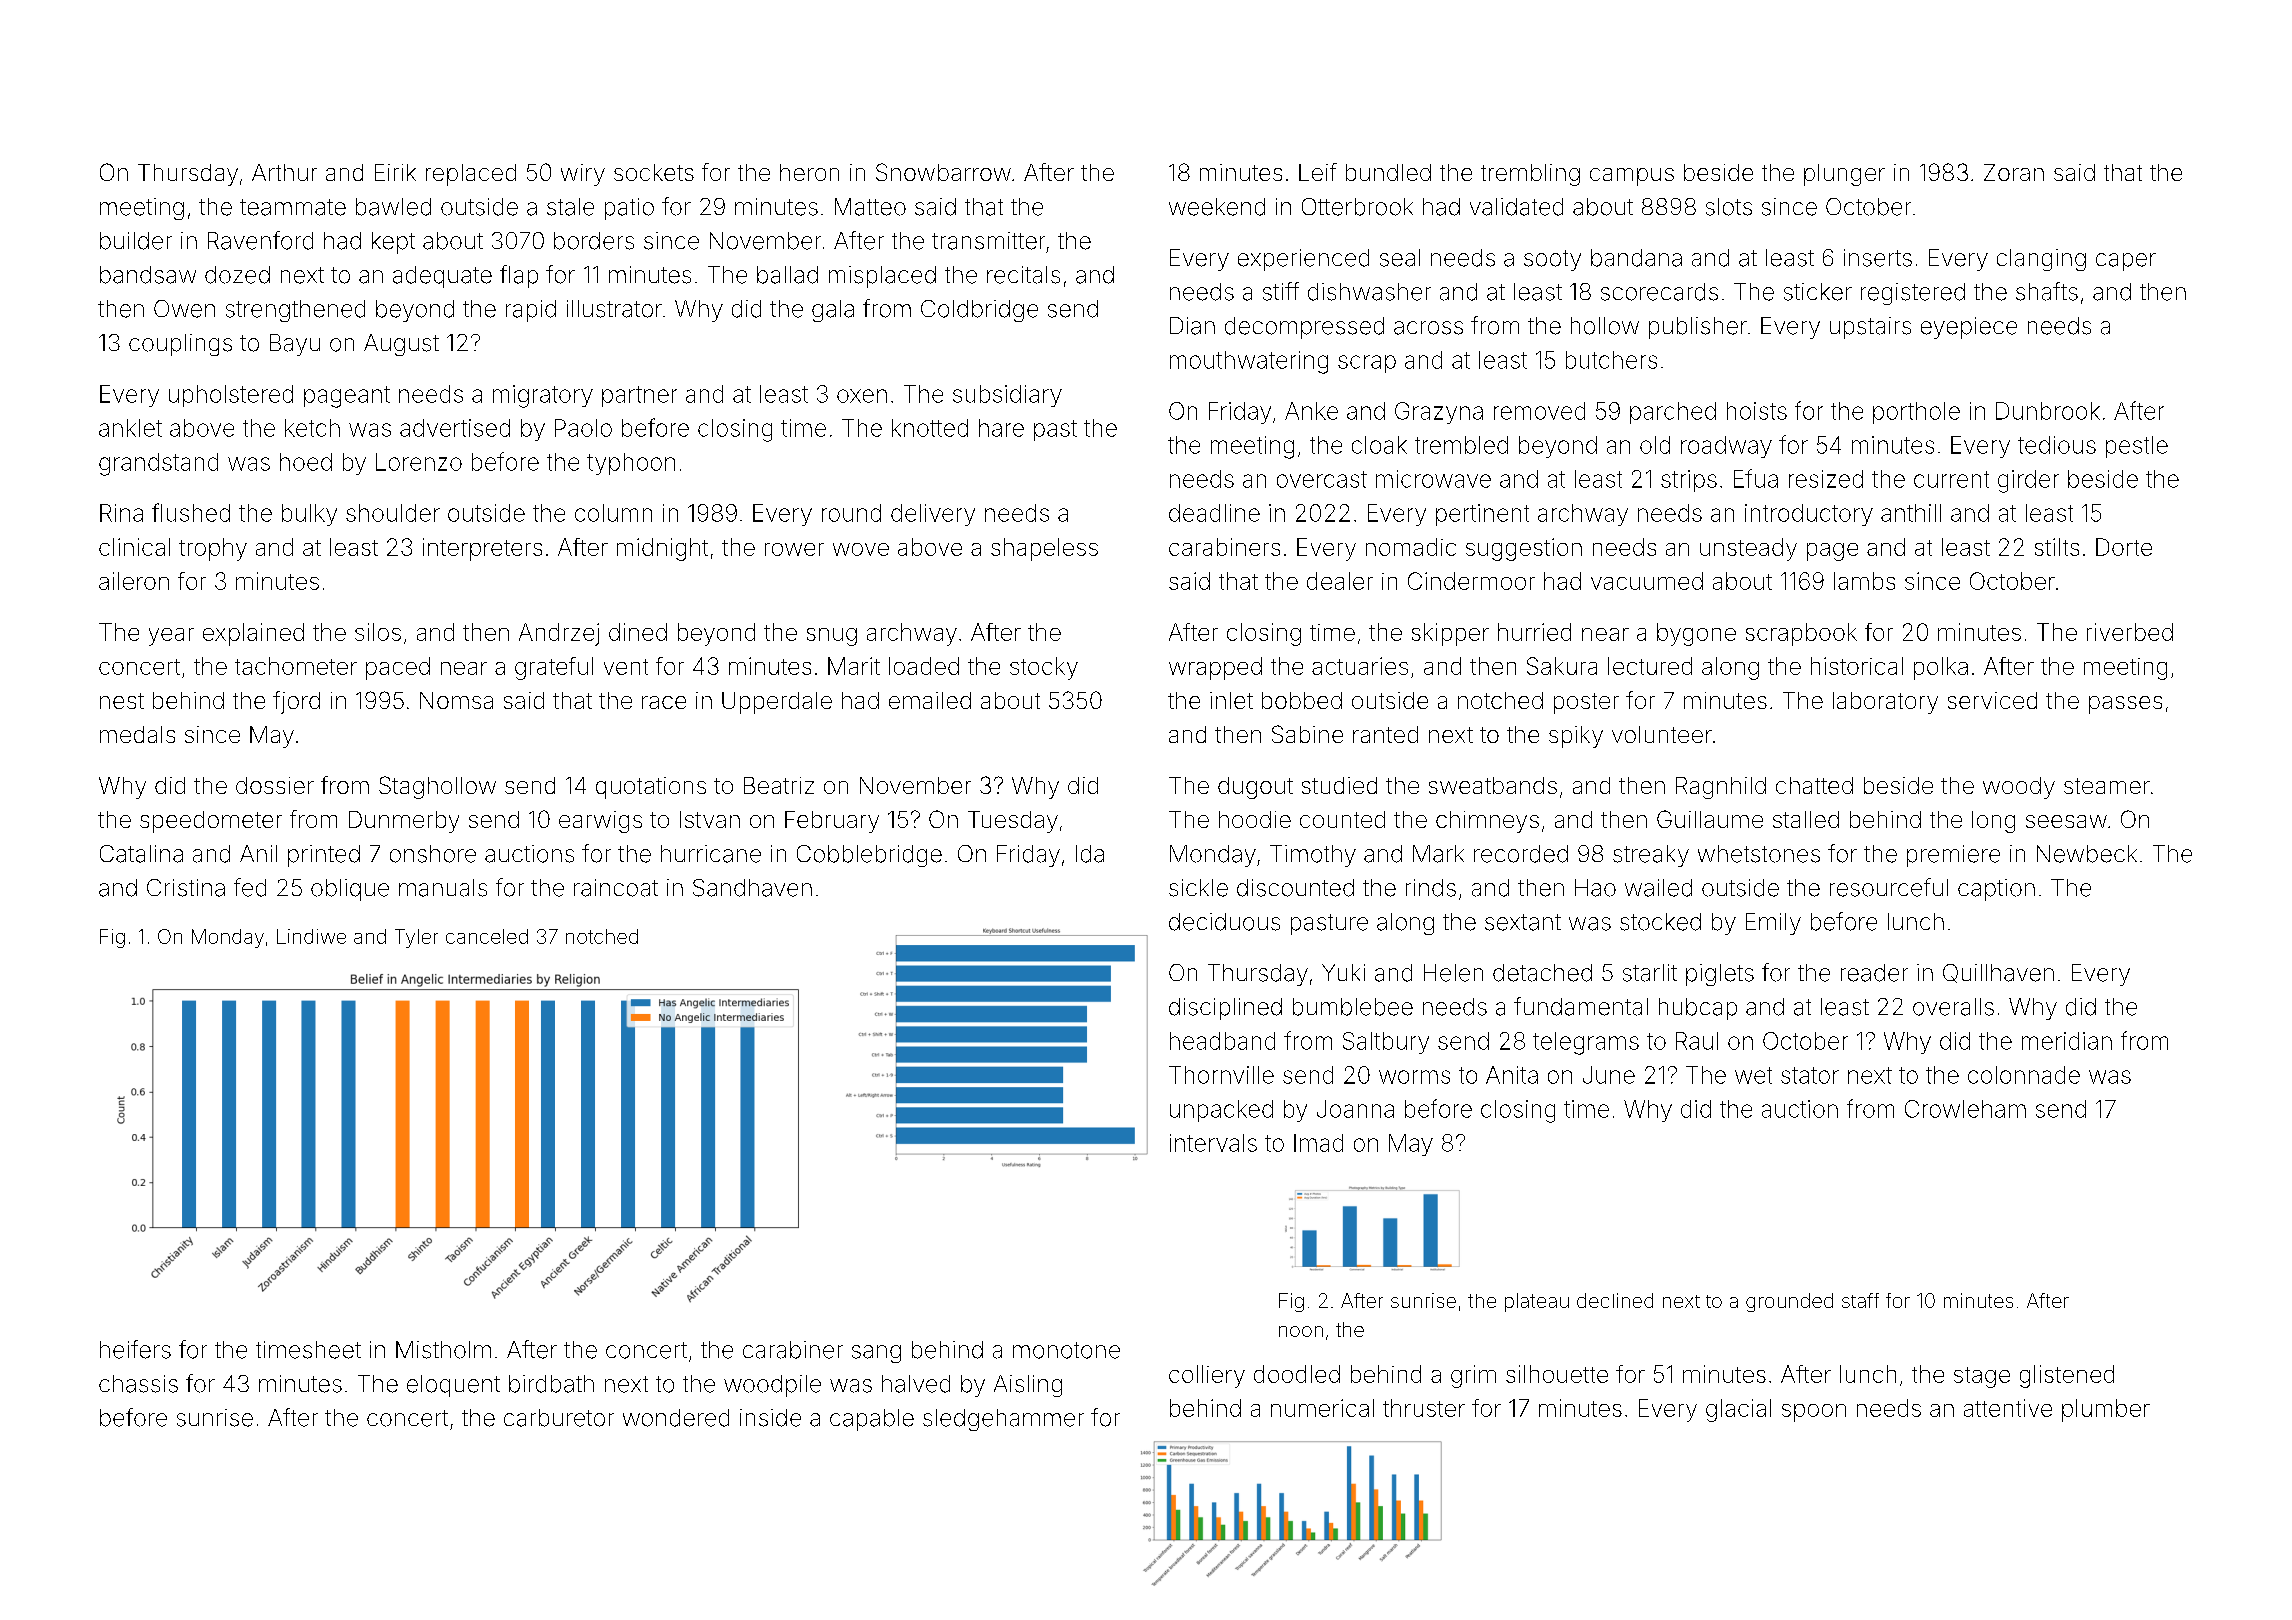  Describe the element at coordinates (870, 207) in the document. I see `Matteo` at that location.
